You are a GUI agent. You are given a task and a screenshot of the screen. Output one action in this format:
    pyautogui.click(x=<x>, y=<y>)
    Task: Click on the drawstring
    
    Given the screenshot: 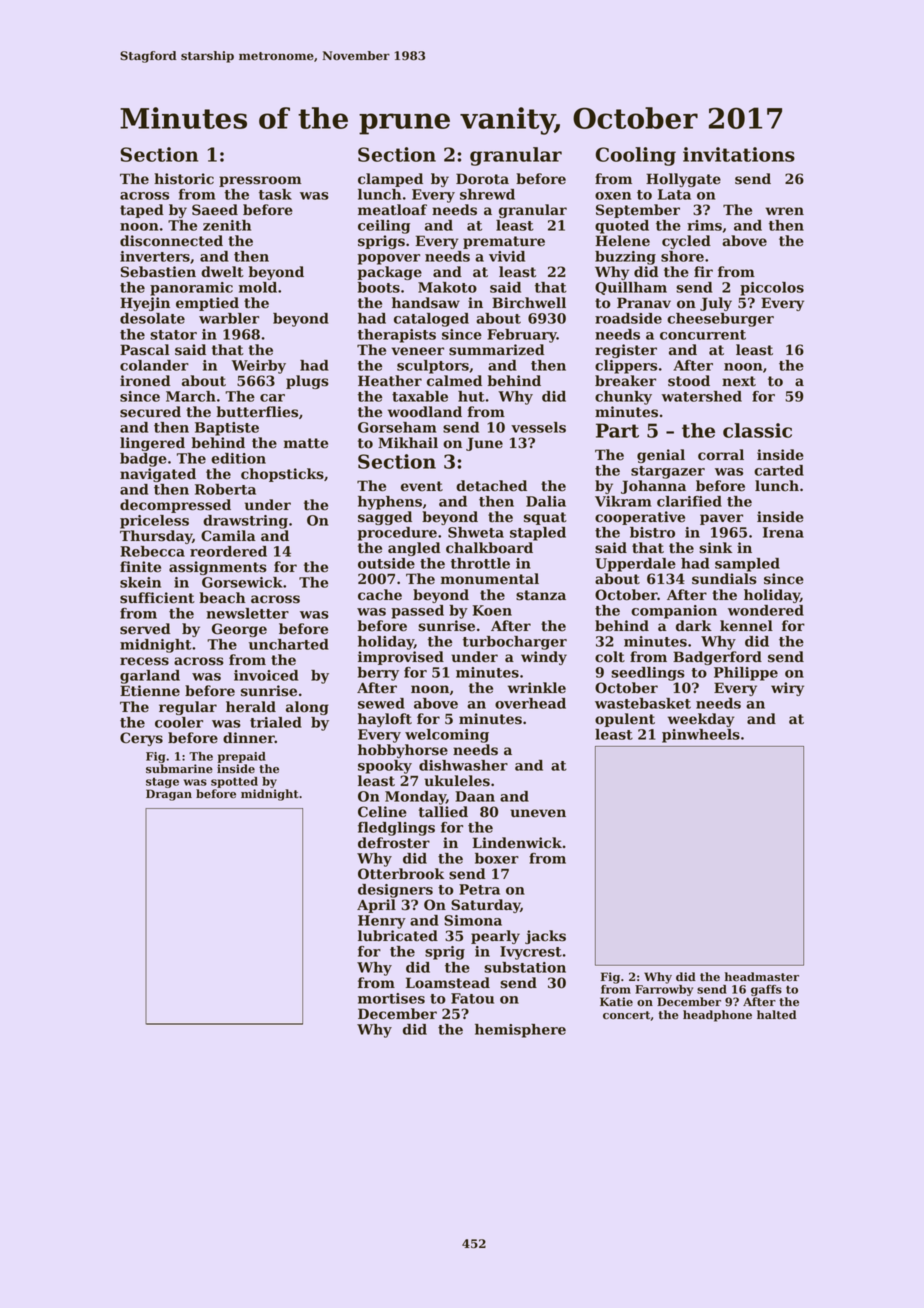 What is the action you would take?
    pyautogui.click(x=245, y=522)
